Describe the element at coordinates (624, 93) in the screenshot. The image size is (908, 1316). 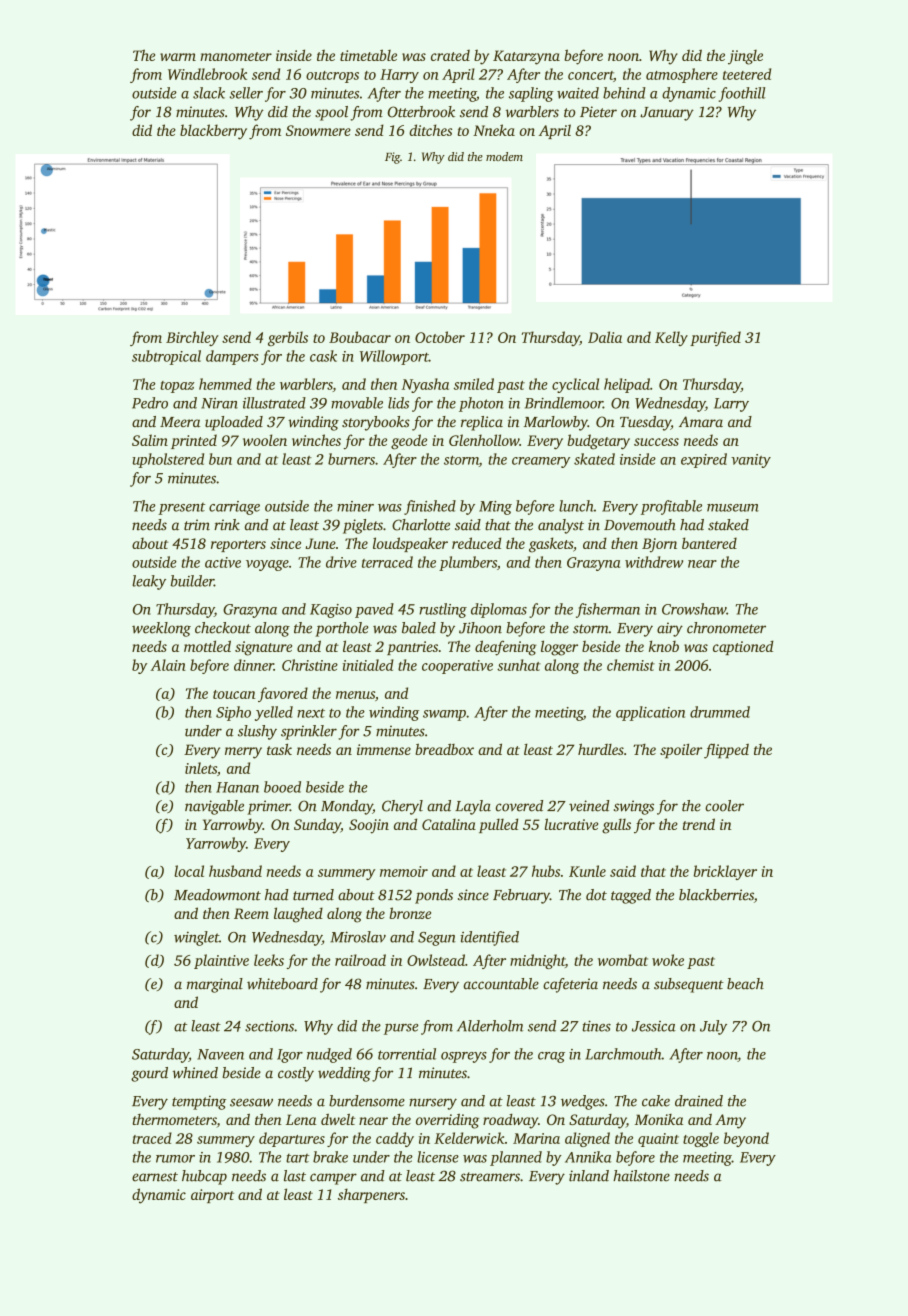
I see `behind` at that location.
